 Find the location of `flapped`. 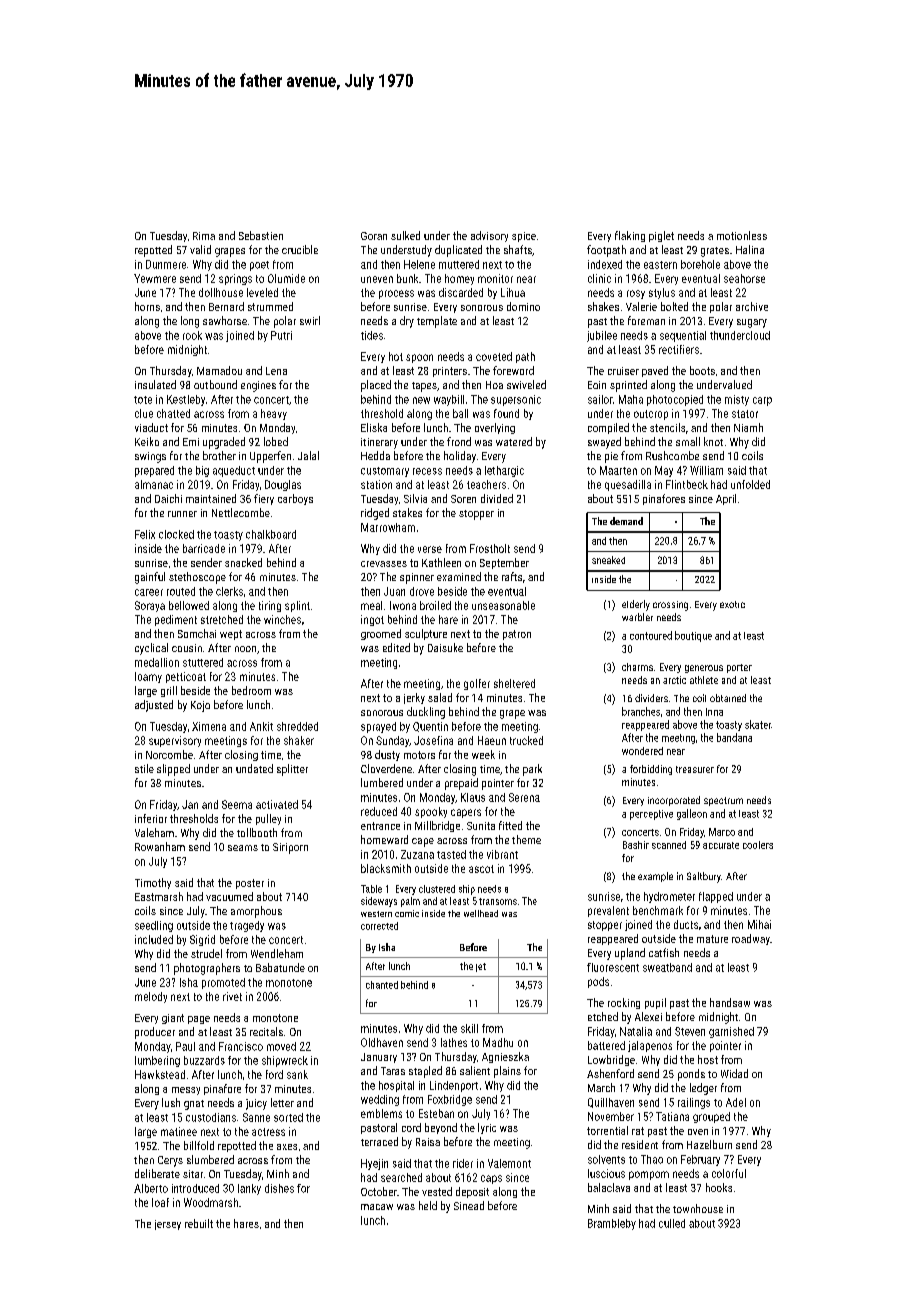

flapped is located at coordinates (716, 897).
